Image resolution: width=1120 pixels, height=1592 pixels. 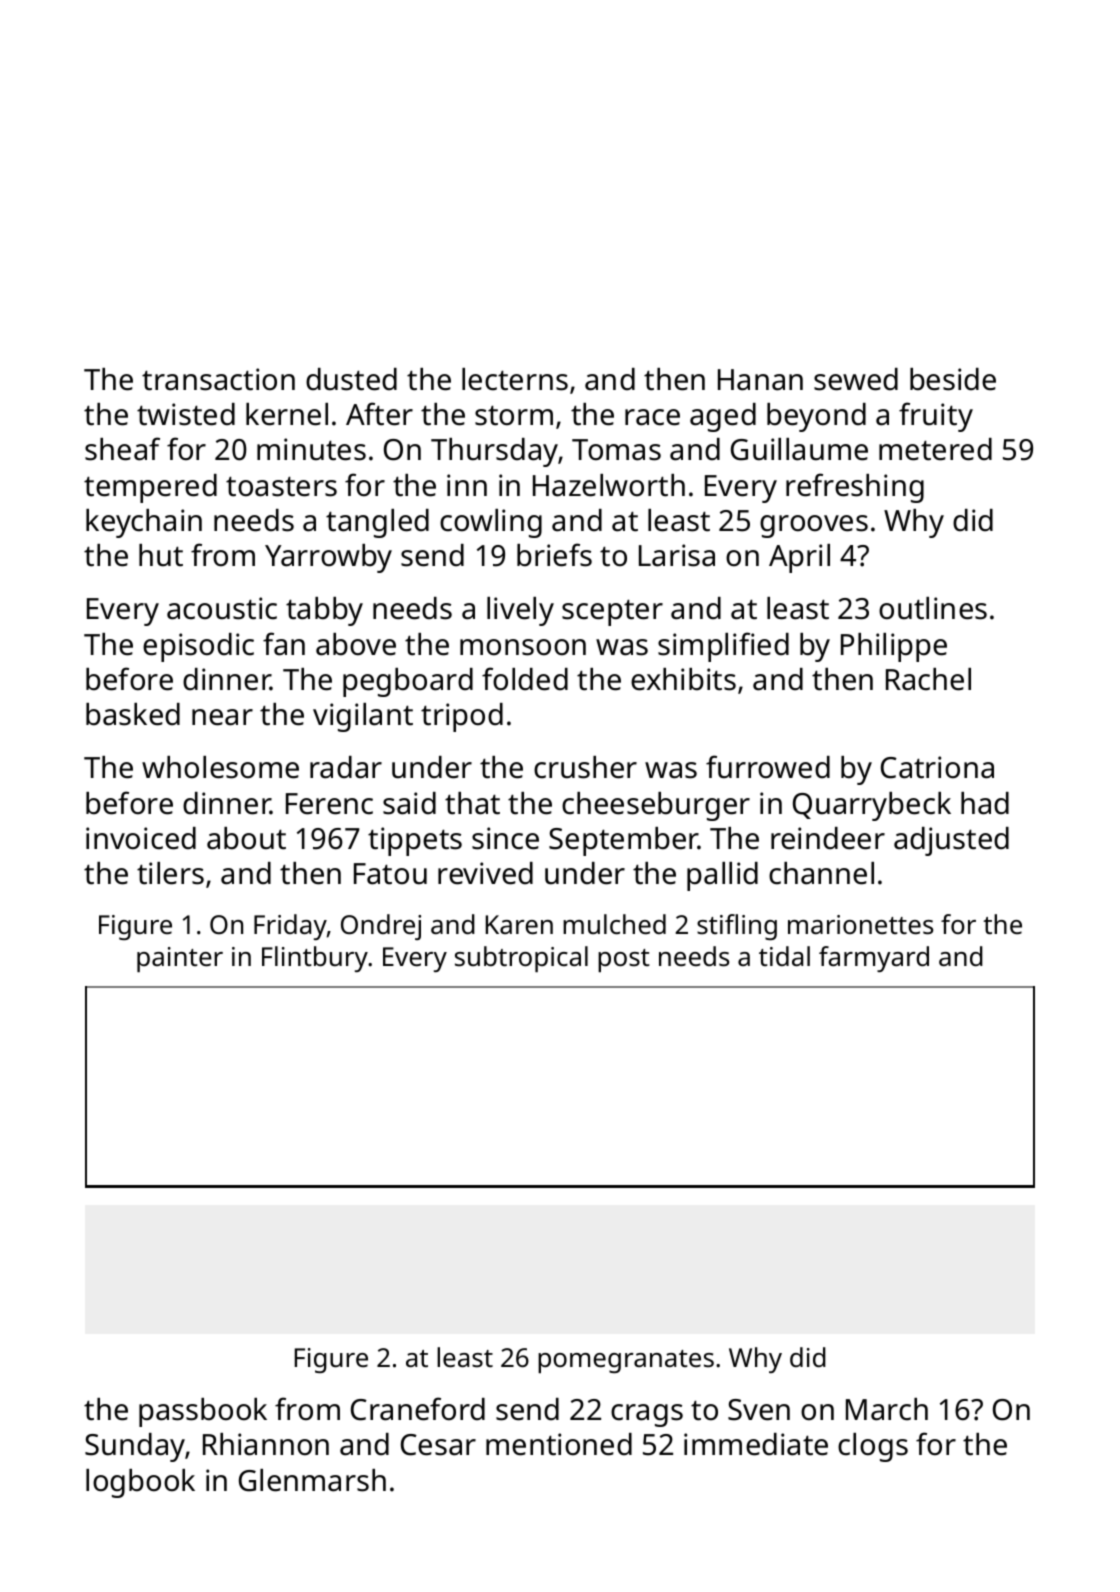 I want to click on March, so click(x=887, y=1409).
